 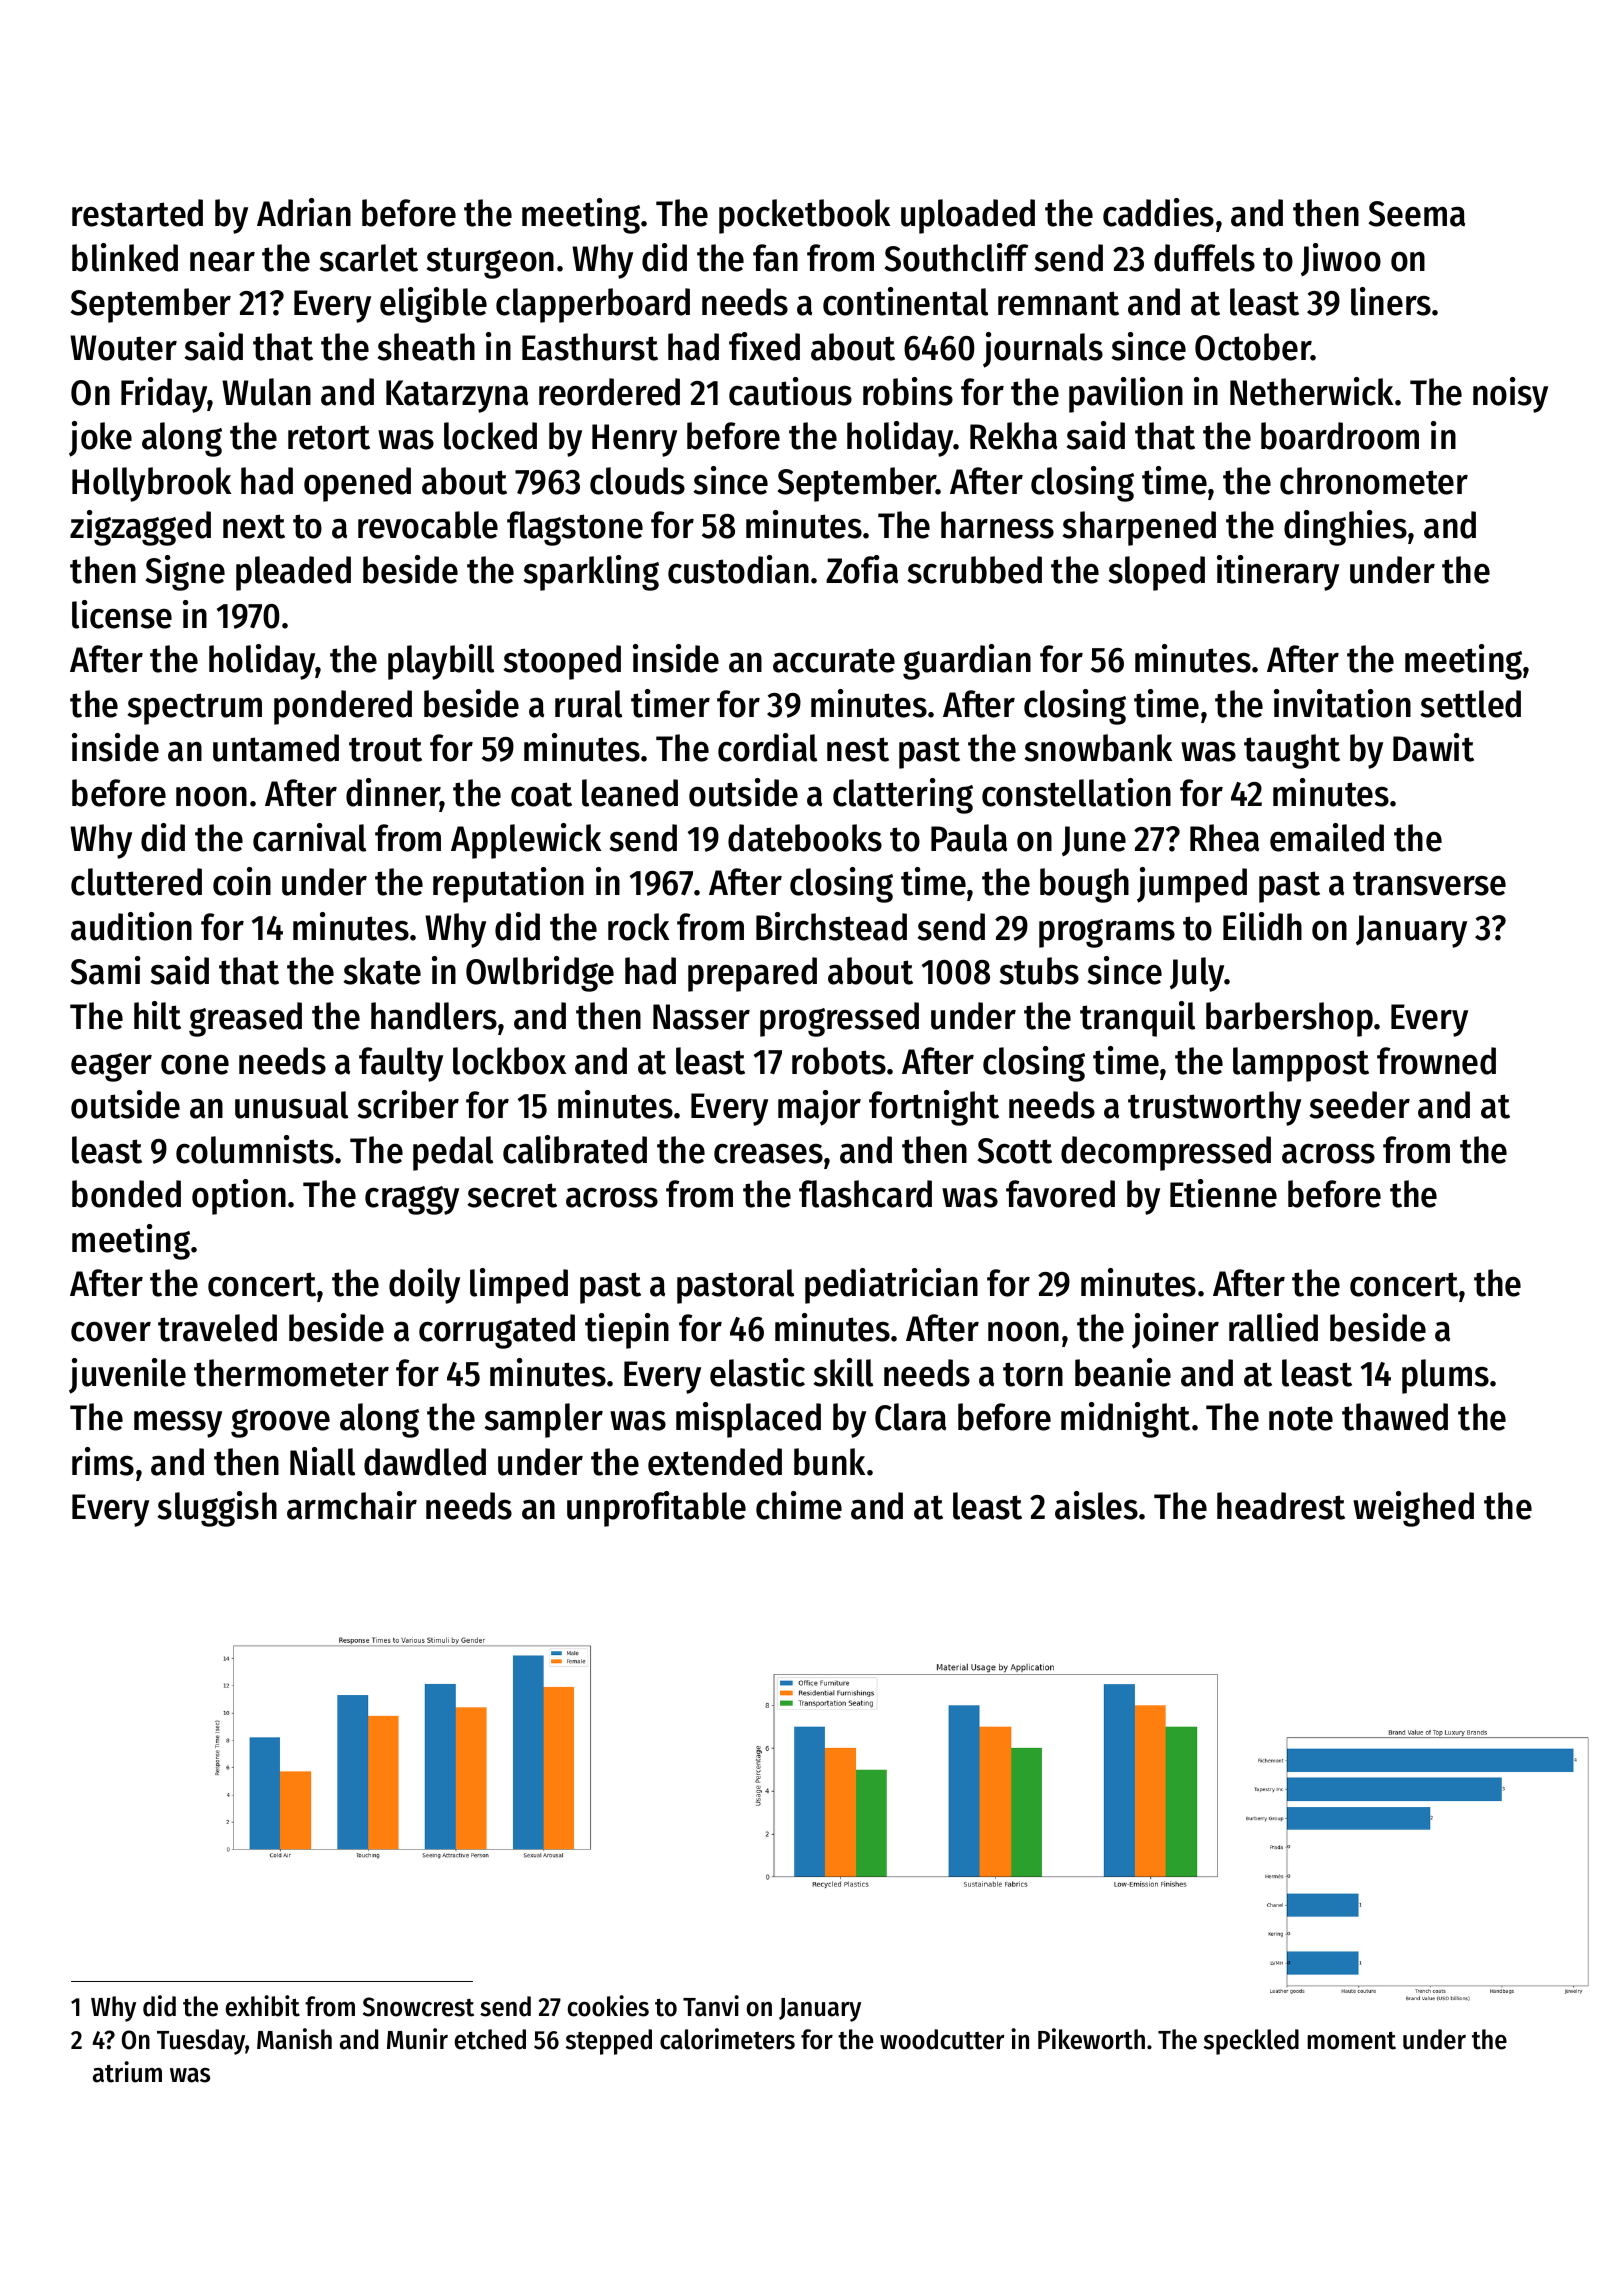 I want to click on option, so click(x=239, y=1197).
